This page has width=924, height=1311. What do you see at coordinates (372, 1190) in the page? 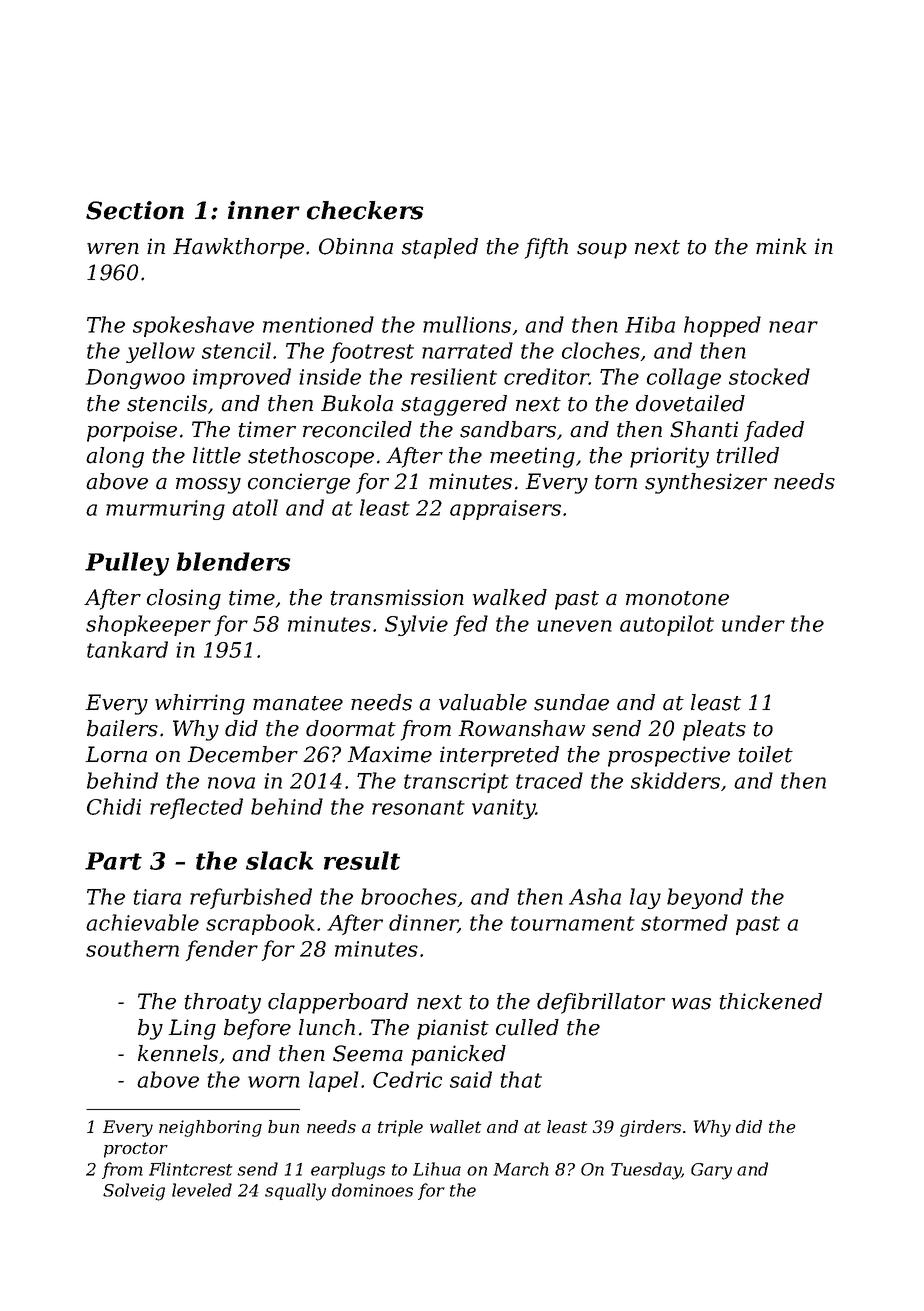
I see `dominoes` at bounding box center [372, 1190].
